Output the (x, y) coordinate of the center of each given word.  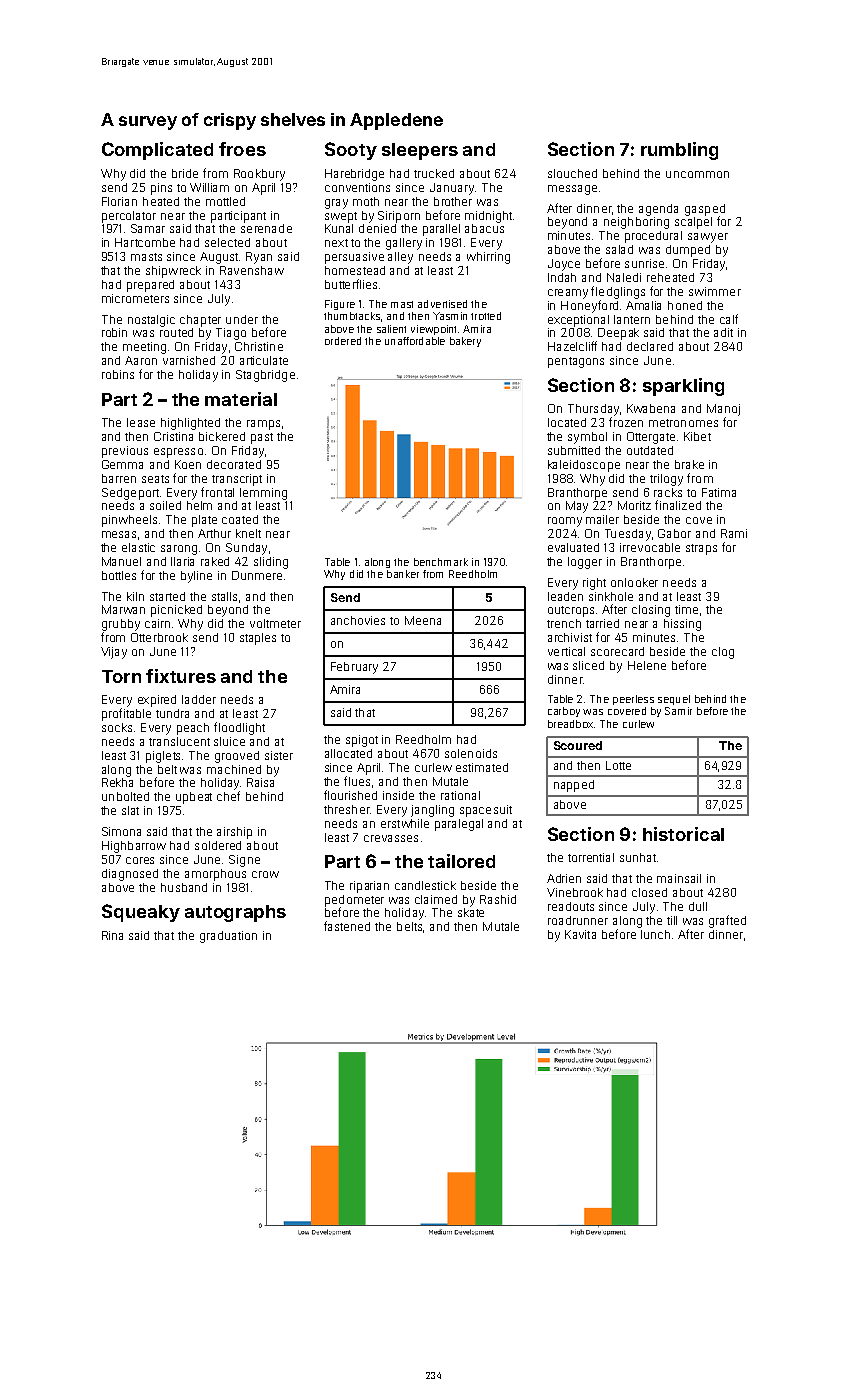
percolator (129, 217)
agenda (658, 210)
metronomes (683, 423)
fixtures (181, 676)
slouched (572, 173)
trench (564, 623)
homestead (355, 270)
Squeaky (141, 913)
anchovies (358, 620)
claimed (436, 899)
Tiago (231, 334)
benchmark (441, 562)
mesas (119, 534)
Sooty (351, 151)
